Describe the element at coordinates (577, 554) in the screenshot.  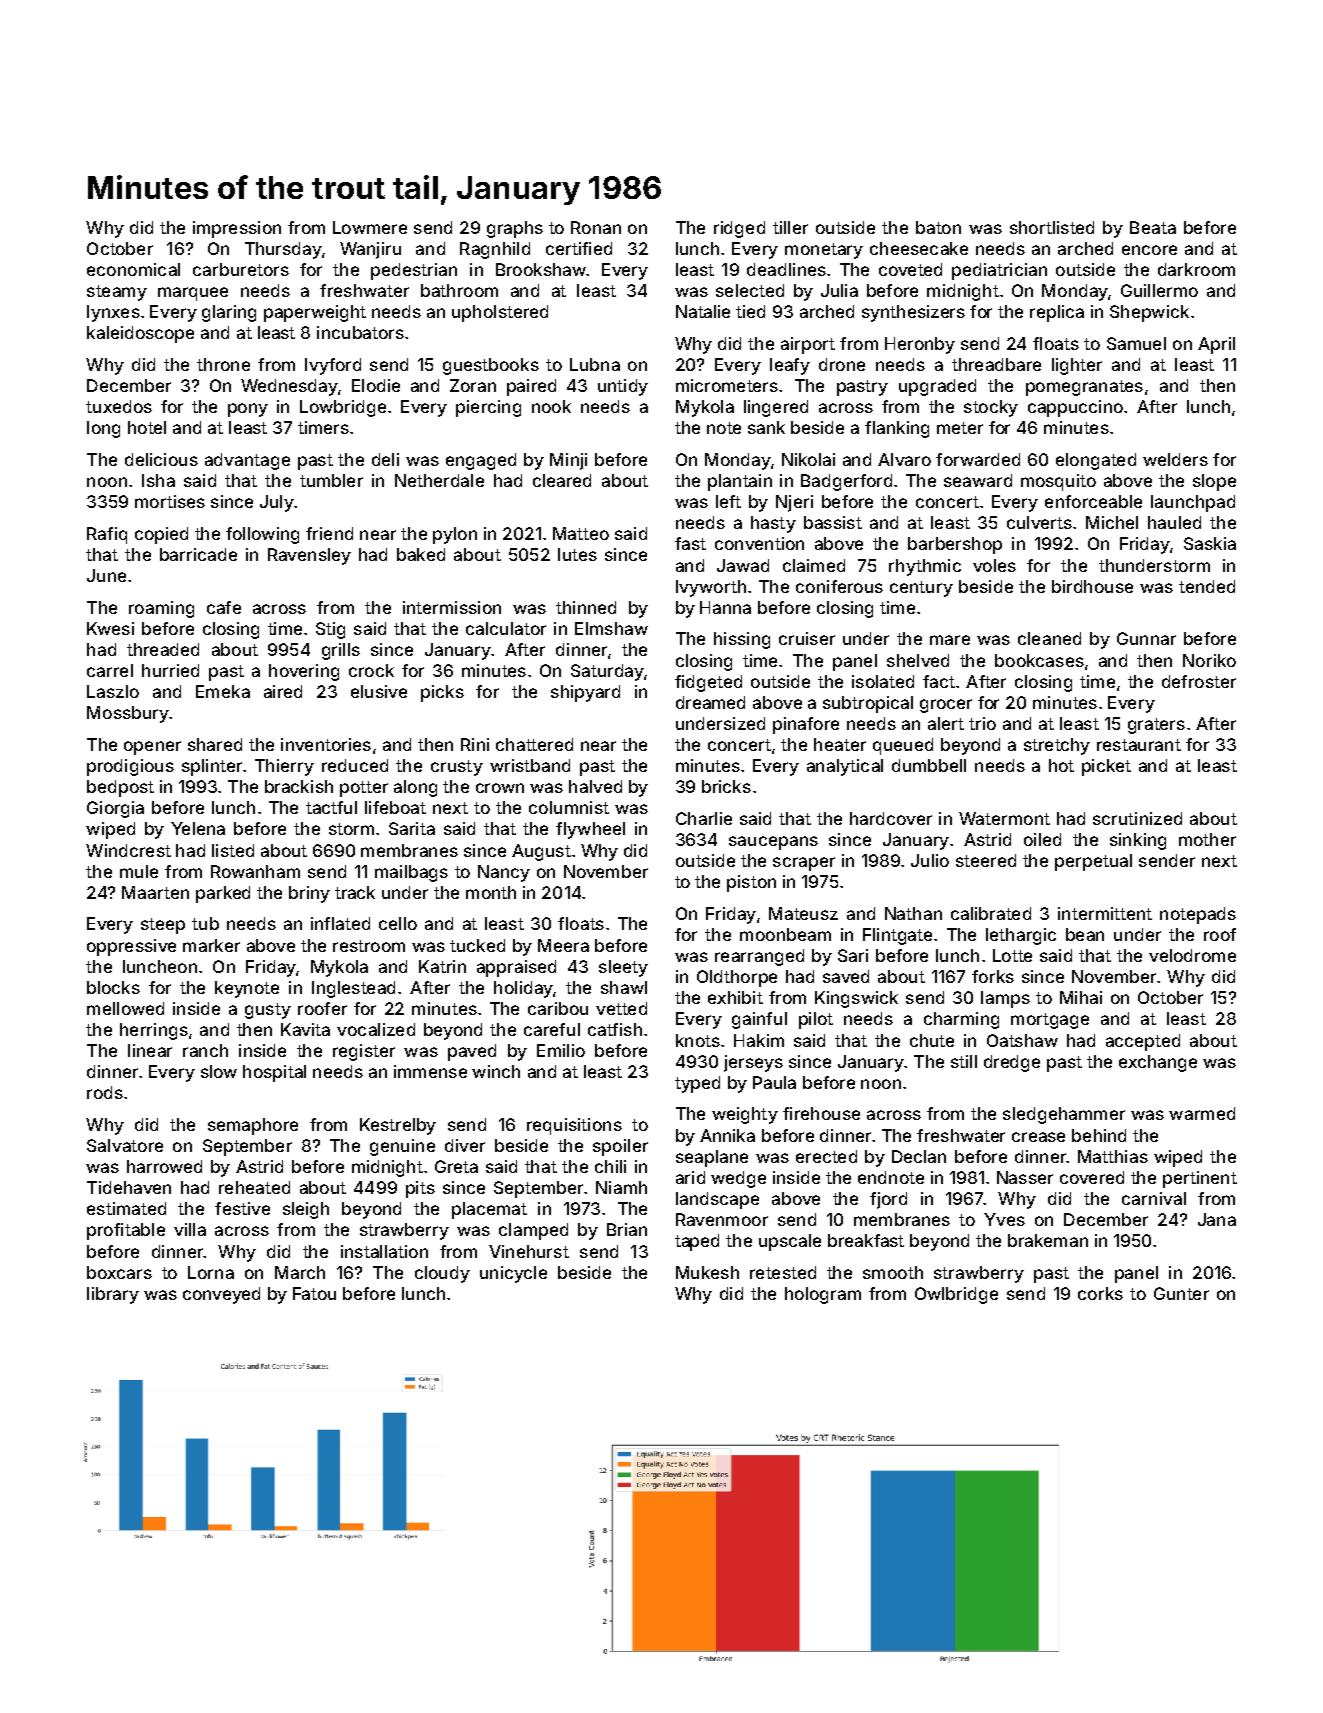
I see `lutes` at that location.
